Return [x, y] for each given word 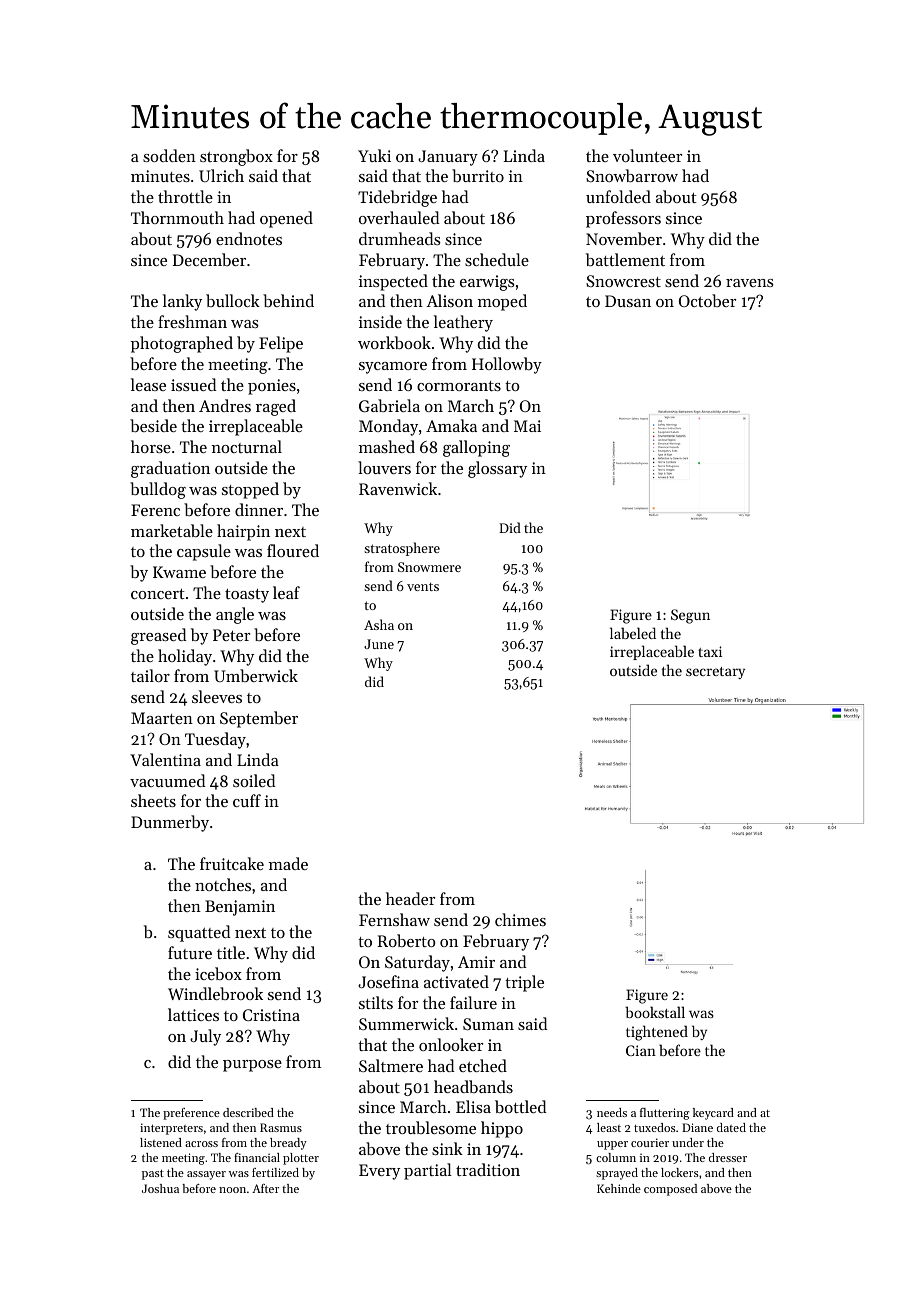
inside [380, 321]
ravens [750, 283]
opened [286, 219]
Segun [690, 616]
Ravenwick [398, 488]
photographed [182, 344]
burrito [478, 175]
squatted [199, 933]
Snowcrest [623, 281]
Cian [641, 1050]
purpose [252, 1066]
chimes [520, 919]
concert [158, 594]
